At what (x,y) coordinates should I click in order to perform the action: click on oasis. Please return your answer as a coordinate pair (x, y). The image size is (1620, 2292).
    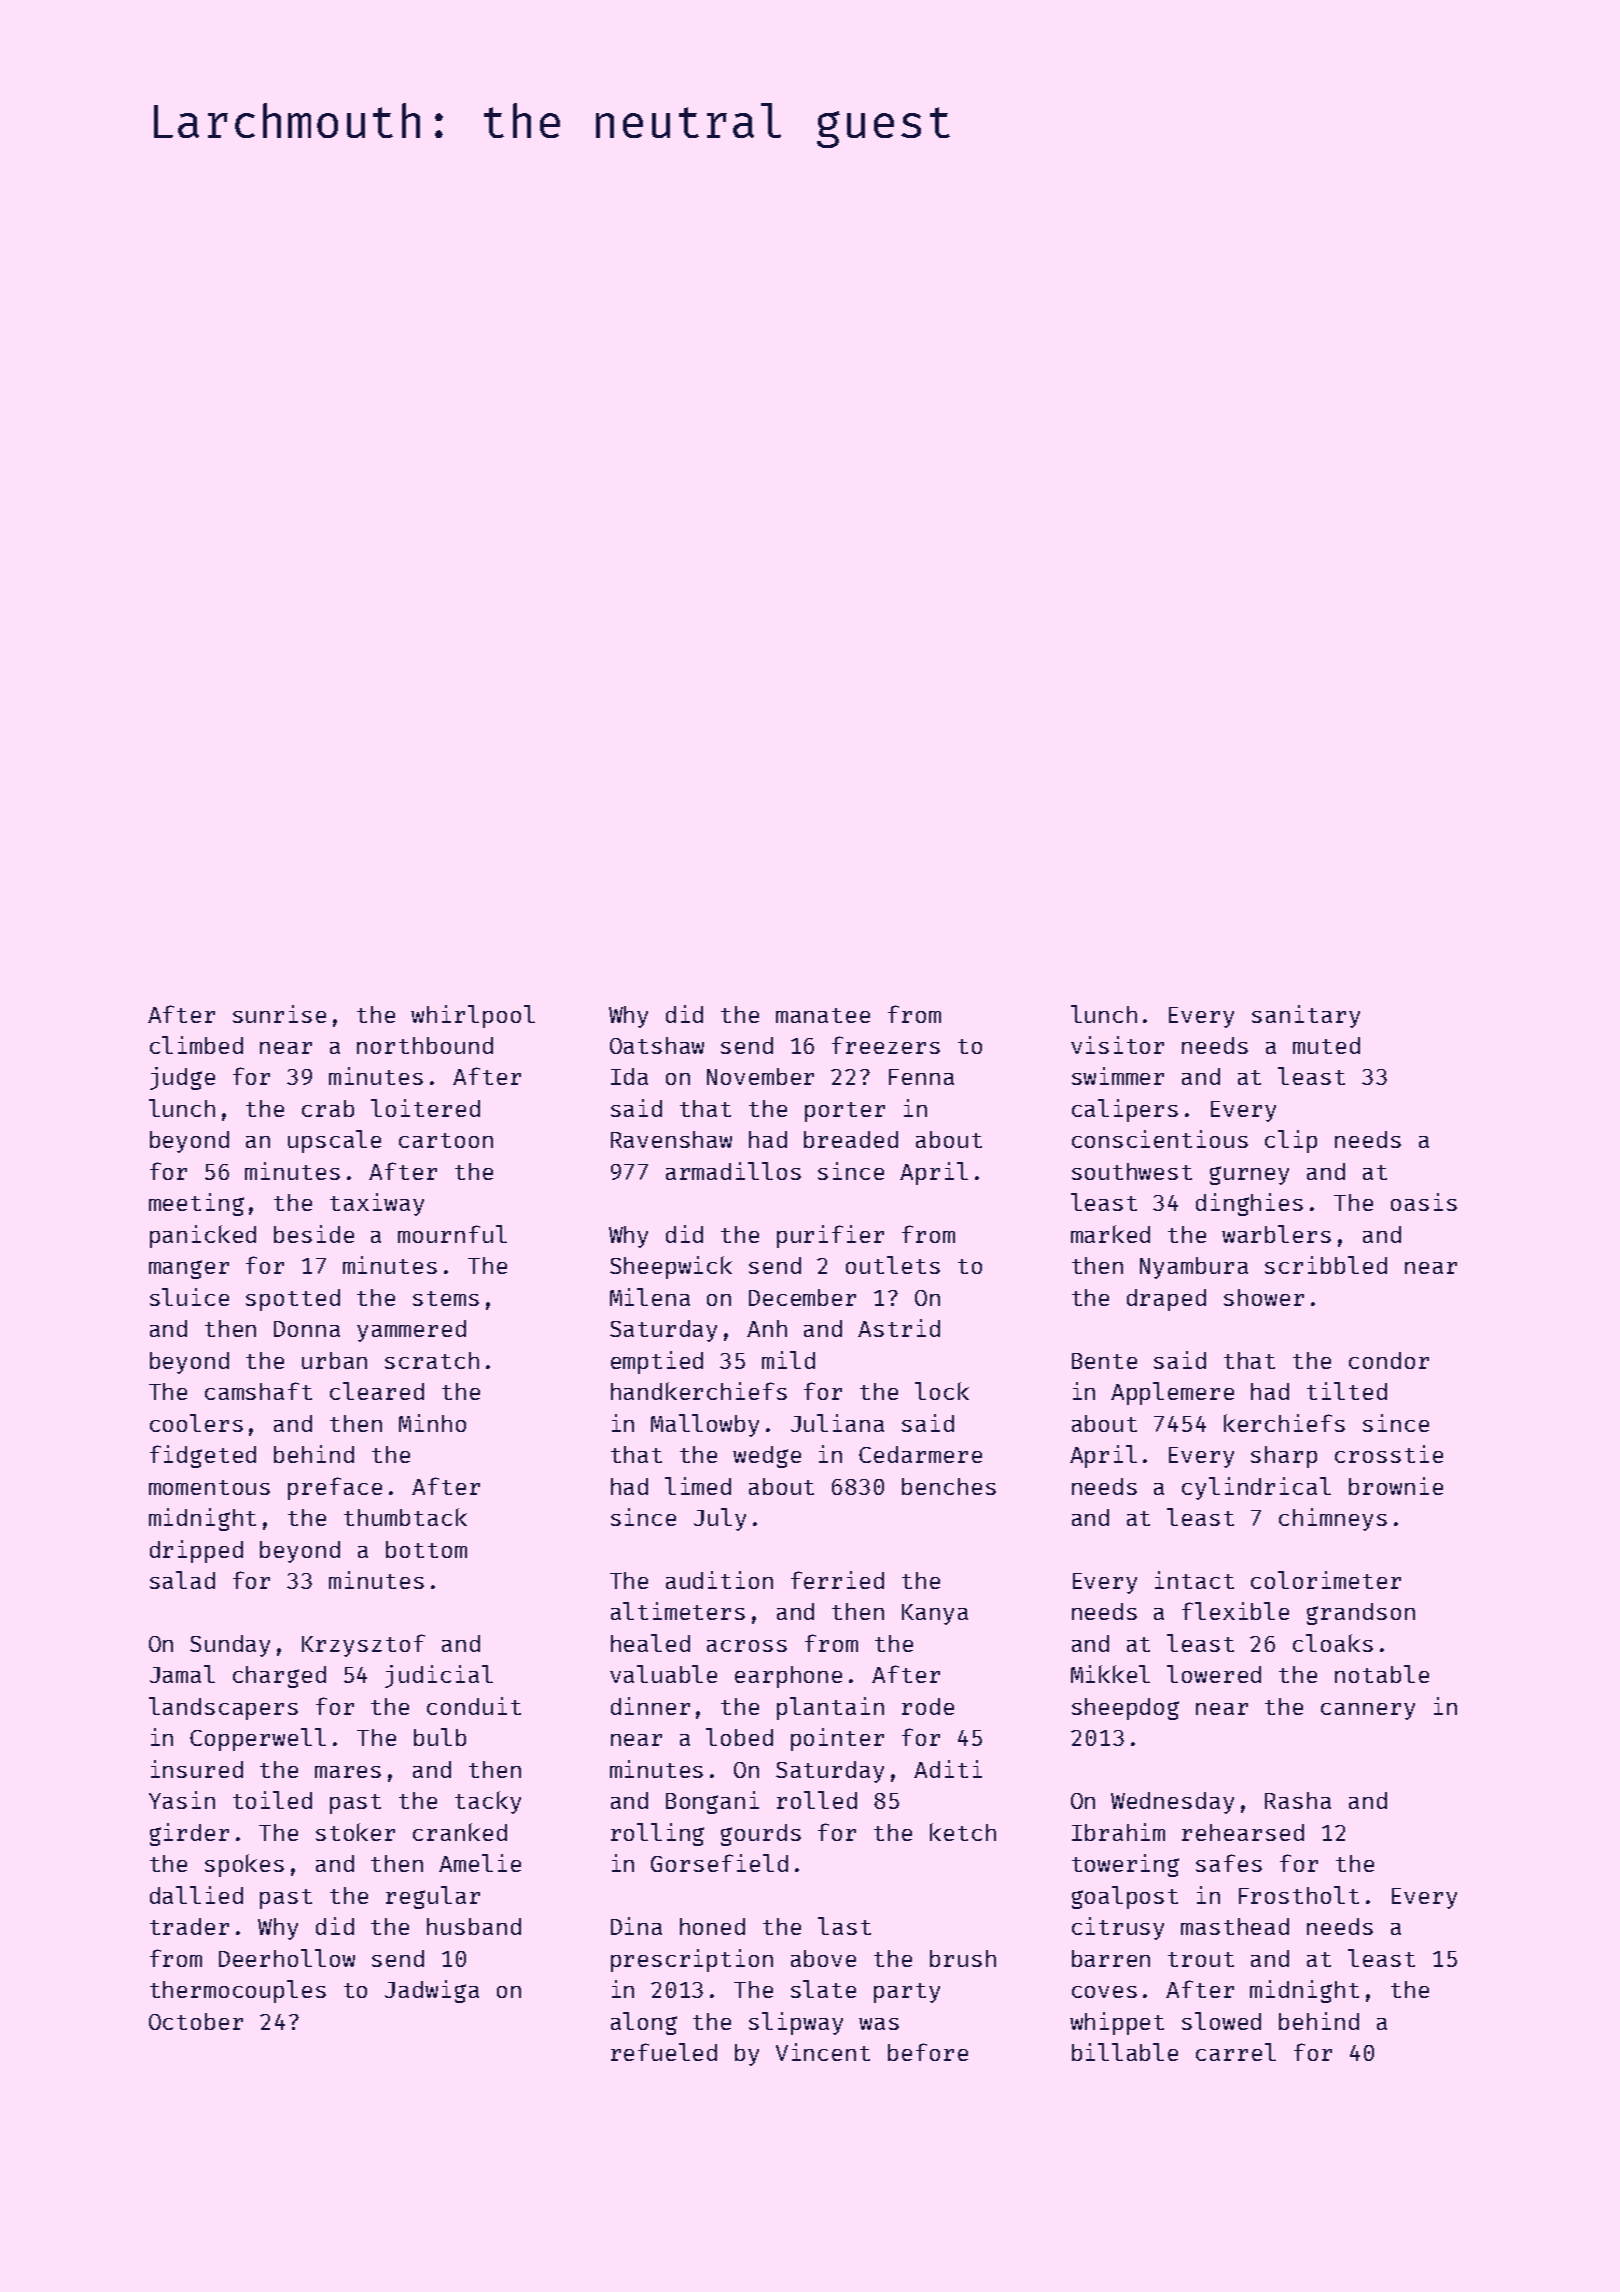
    Looking at the image, I should click on (1424, 1202).
